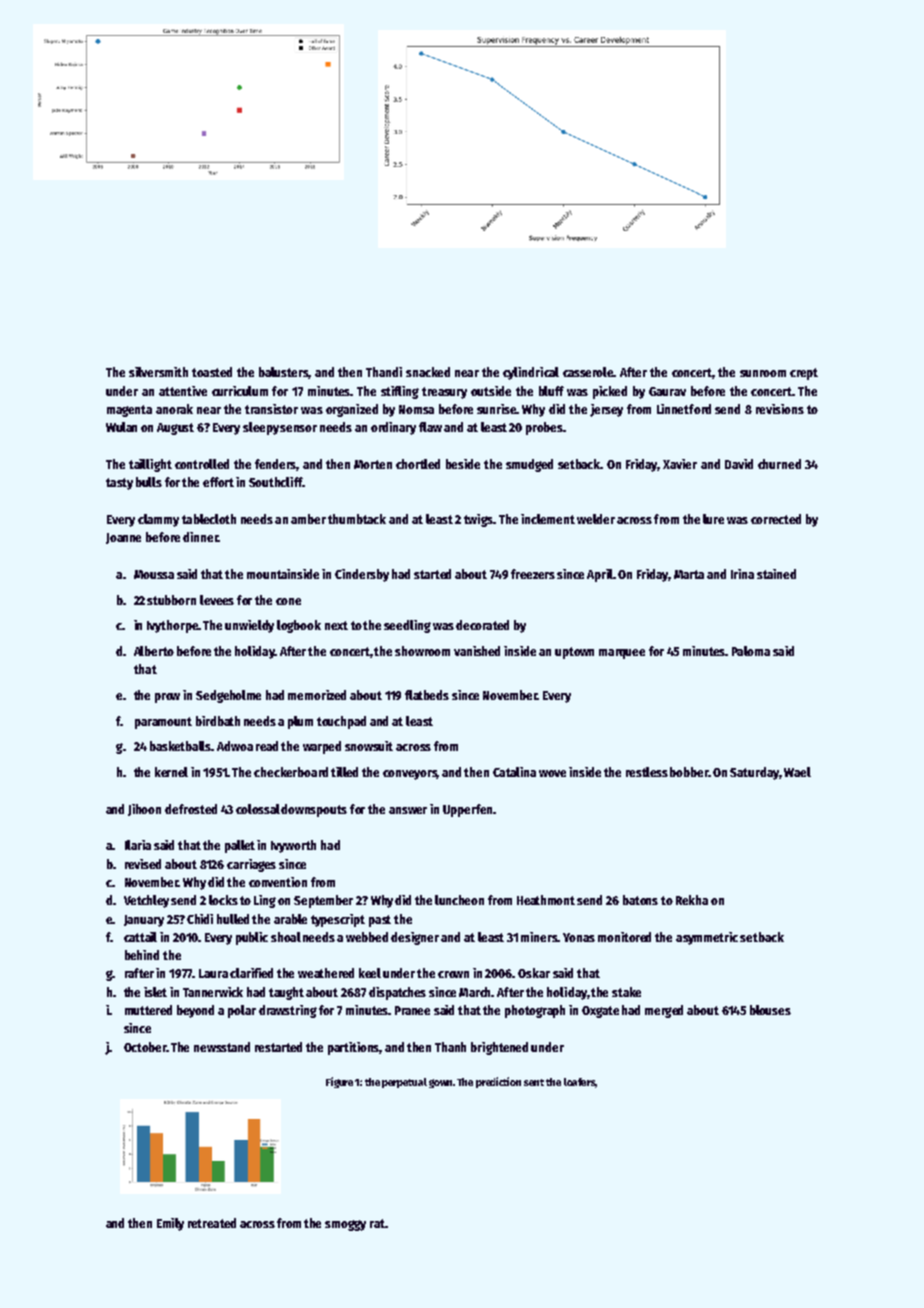  What do you see at coordinates (797, 772) in the page?
I see `Wael` at bounding box center [797, 772].
